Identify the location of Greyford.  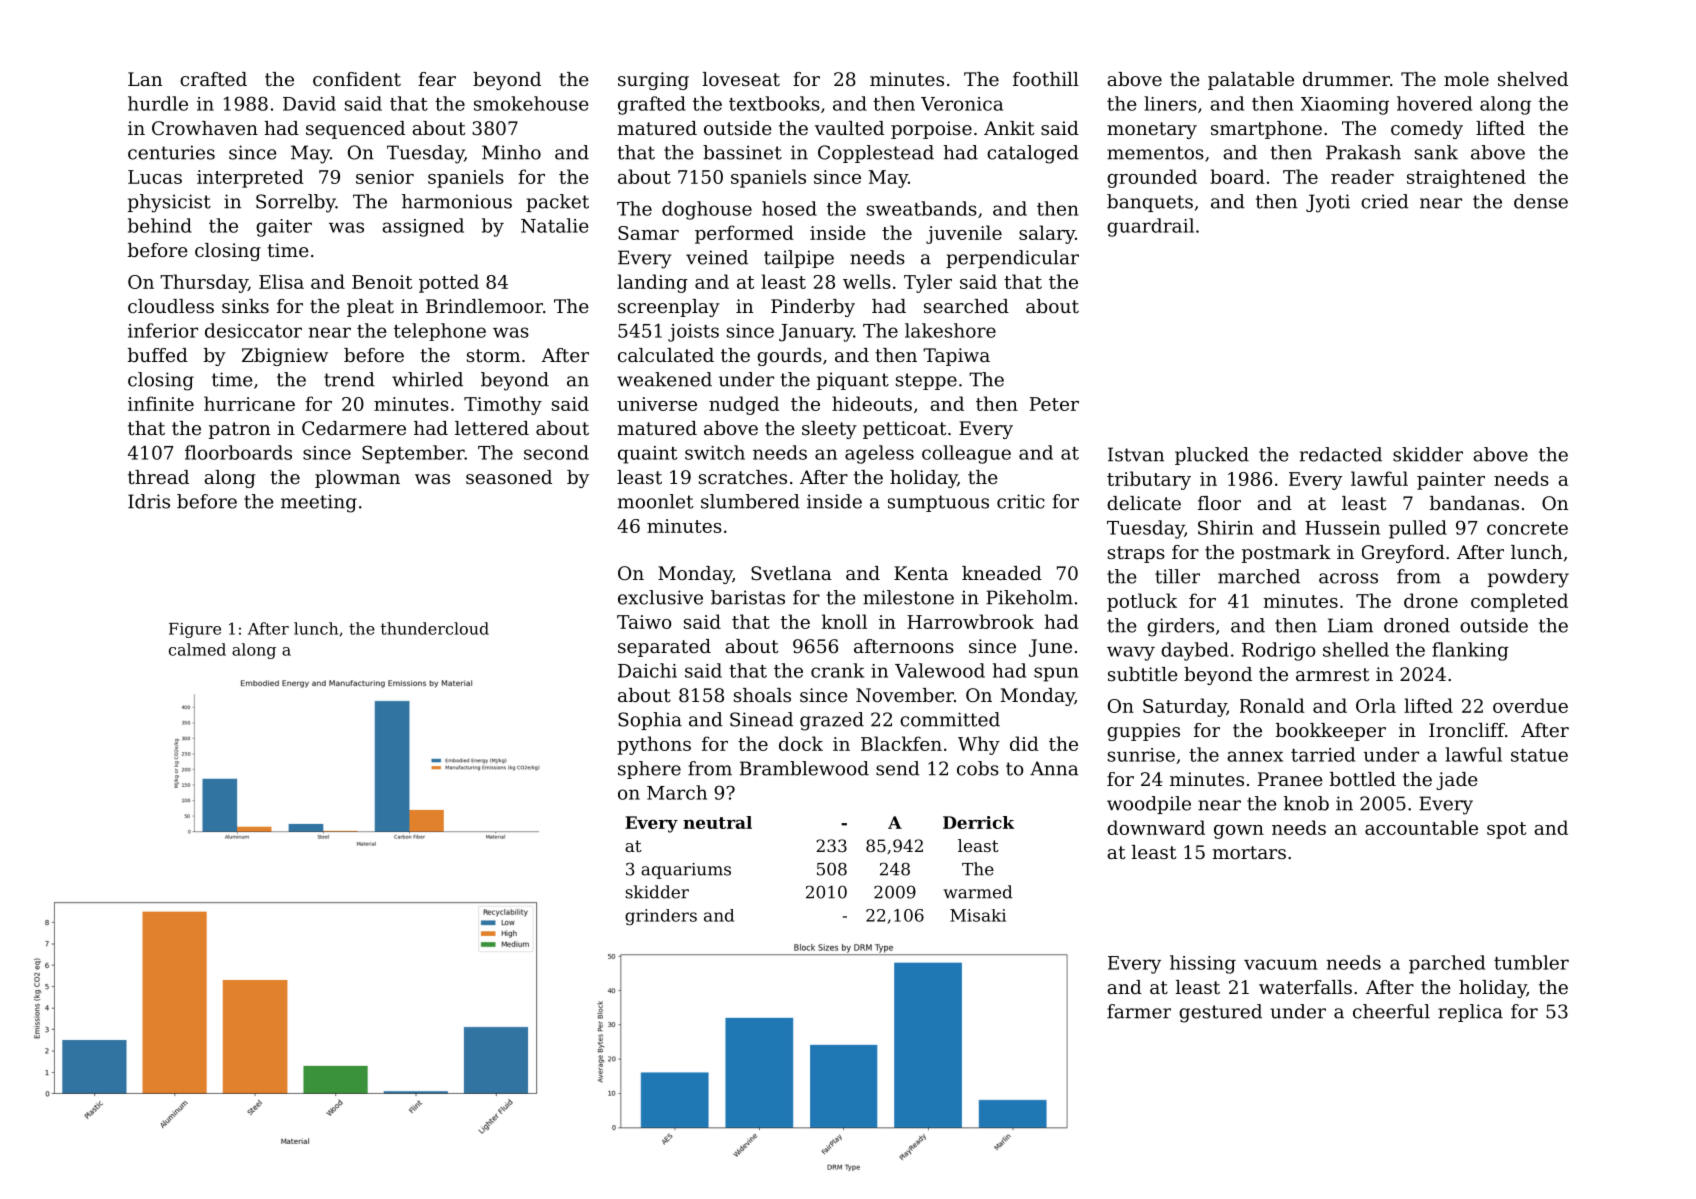
(1403, 554).
